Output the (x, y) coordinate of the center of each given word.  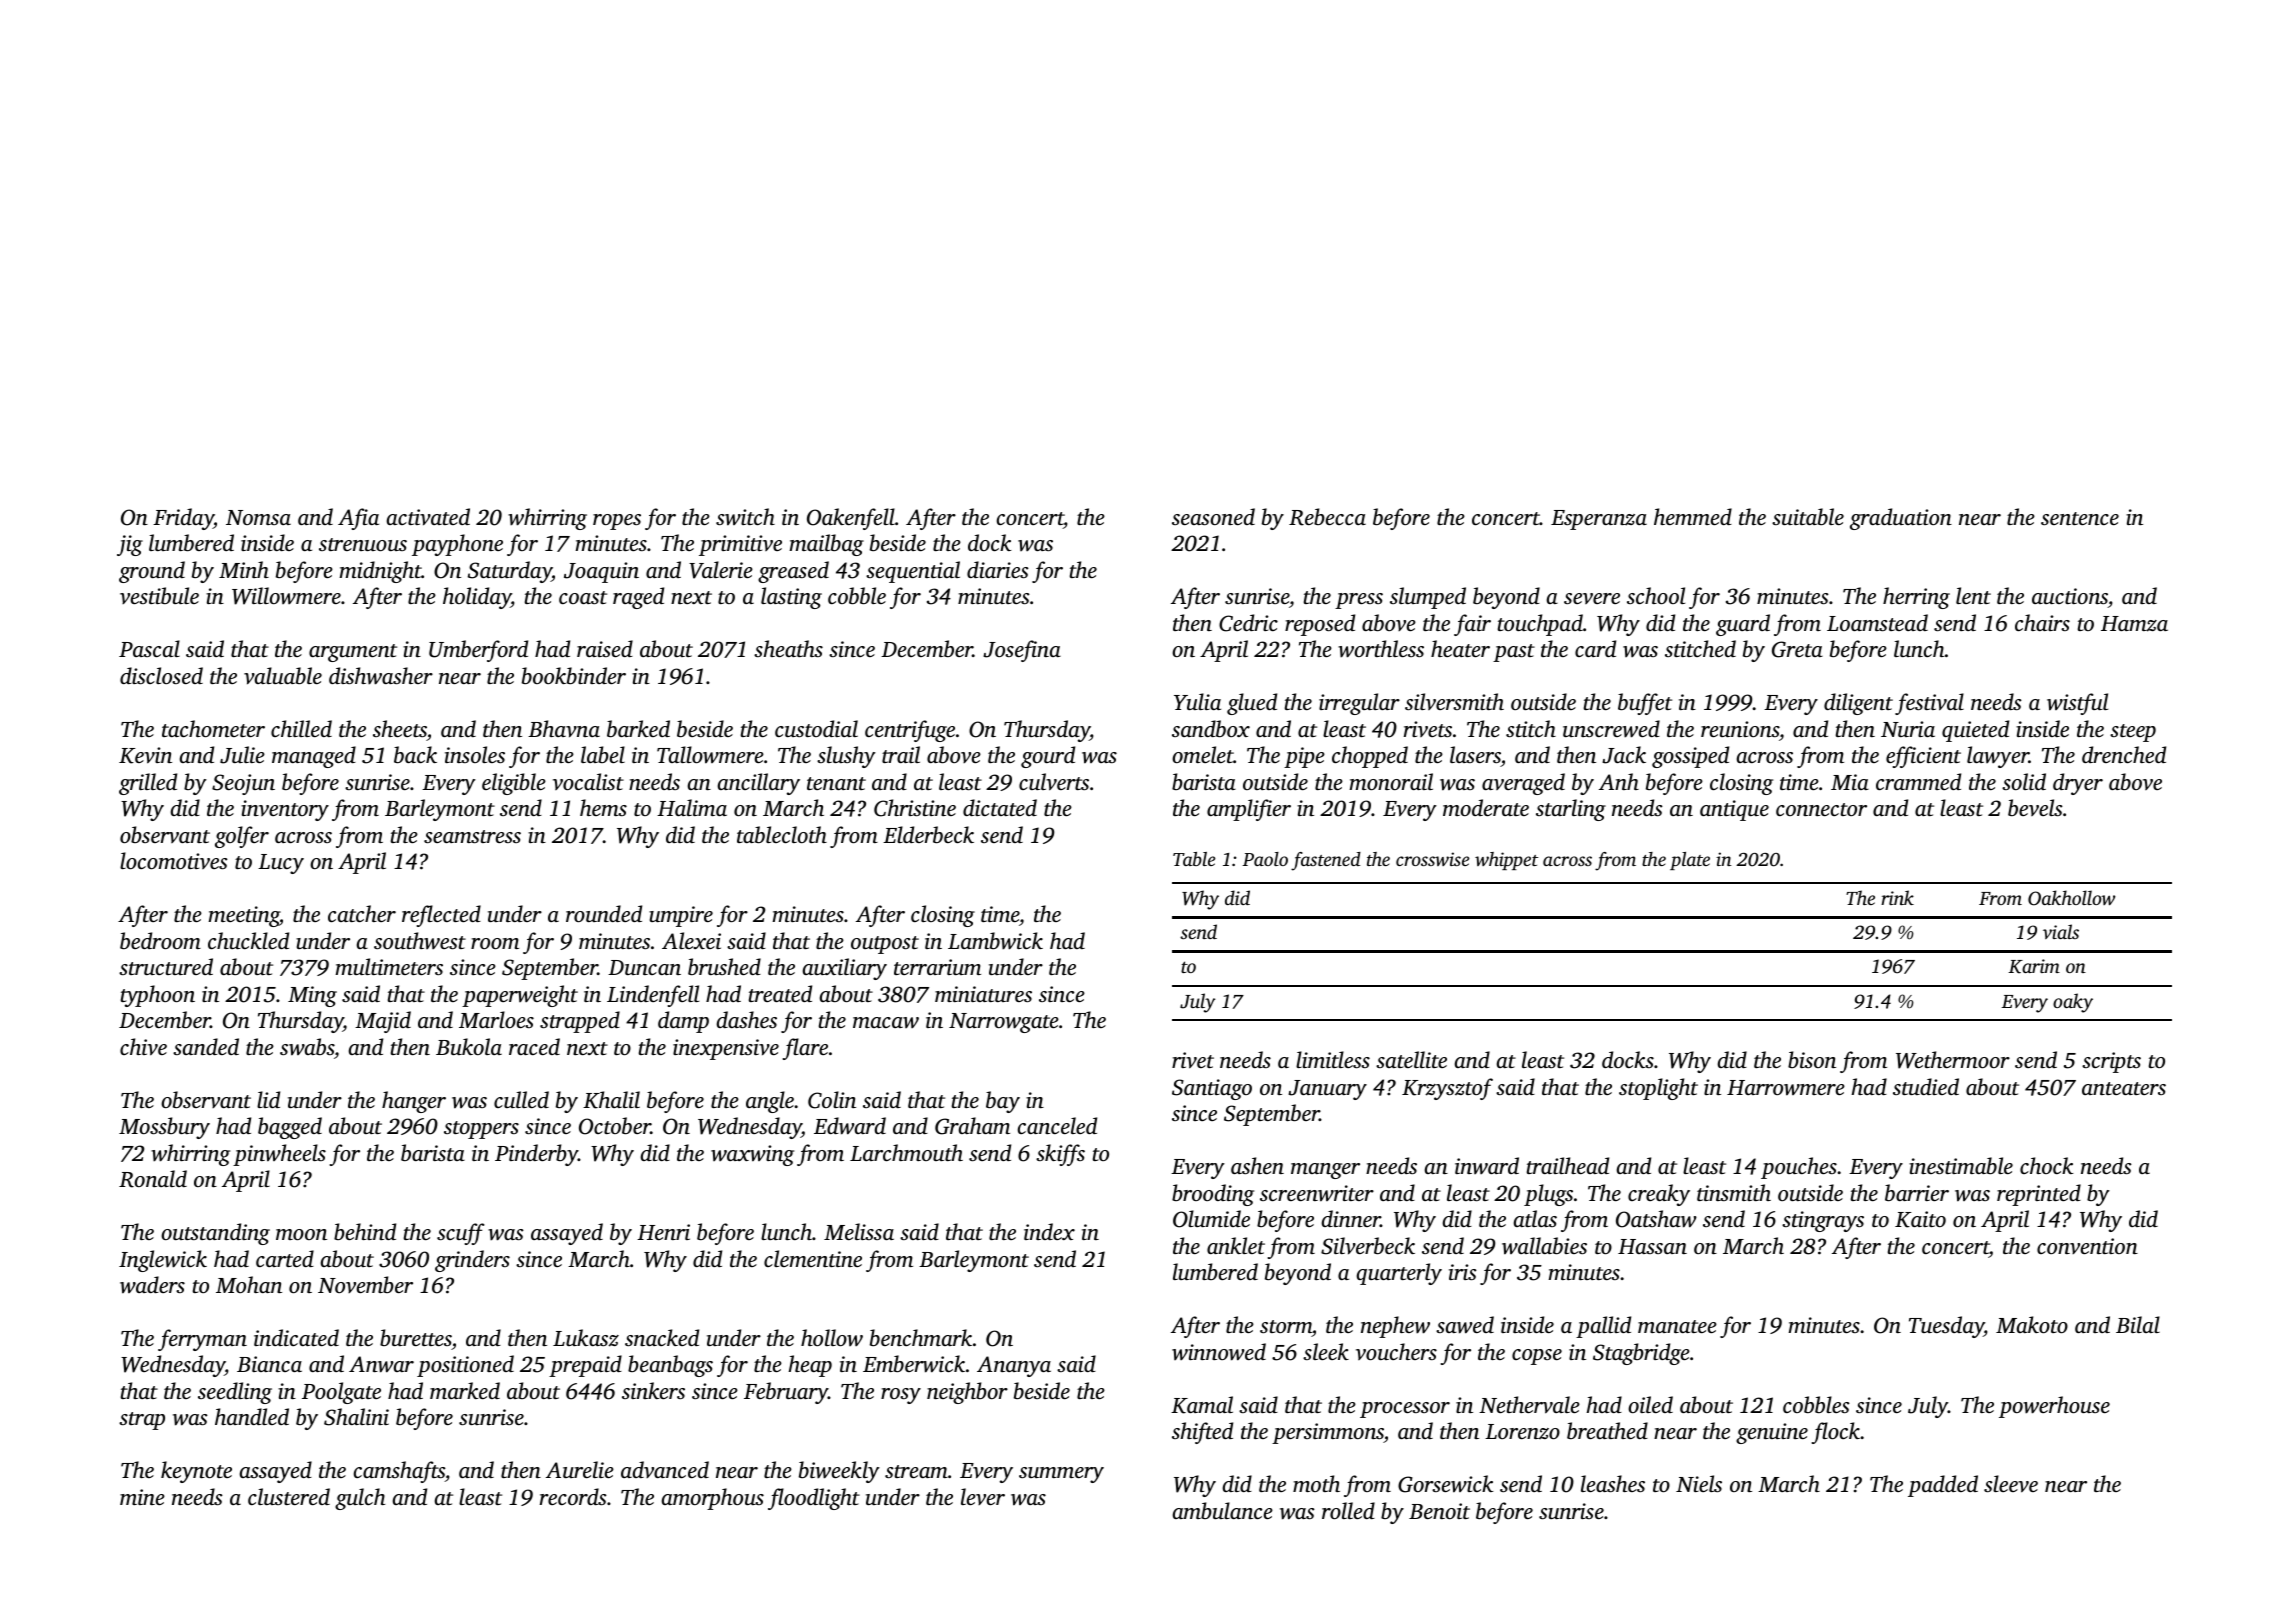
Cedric (1248, 623)
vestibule (159, 595)
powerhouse (2054, 1407)
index (1049, 1231)
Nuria (1908, 729)
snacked (662, 1337)
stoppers (481, 1130)
